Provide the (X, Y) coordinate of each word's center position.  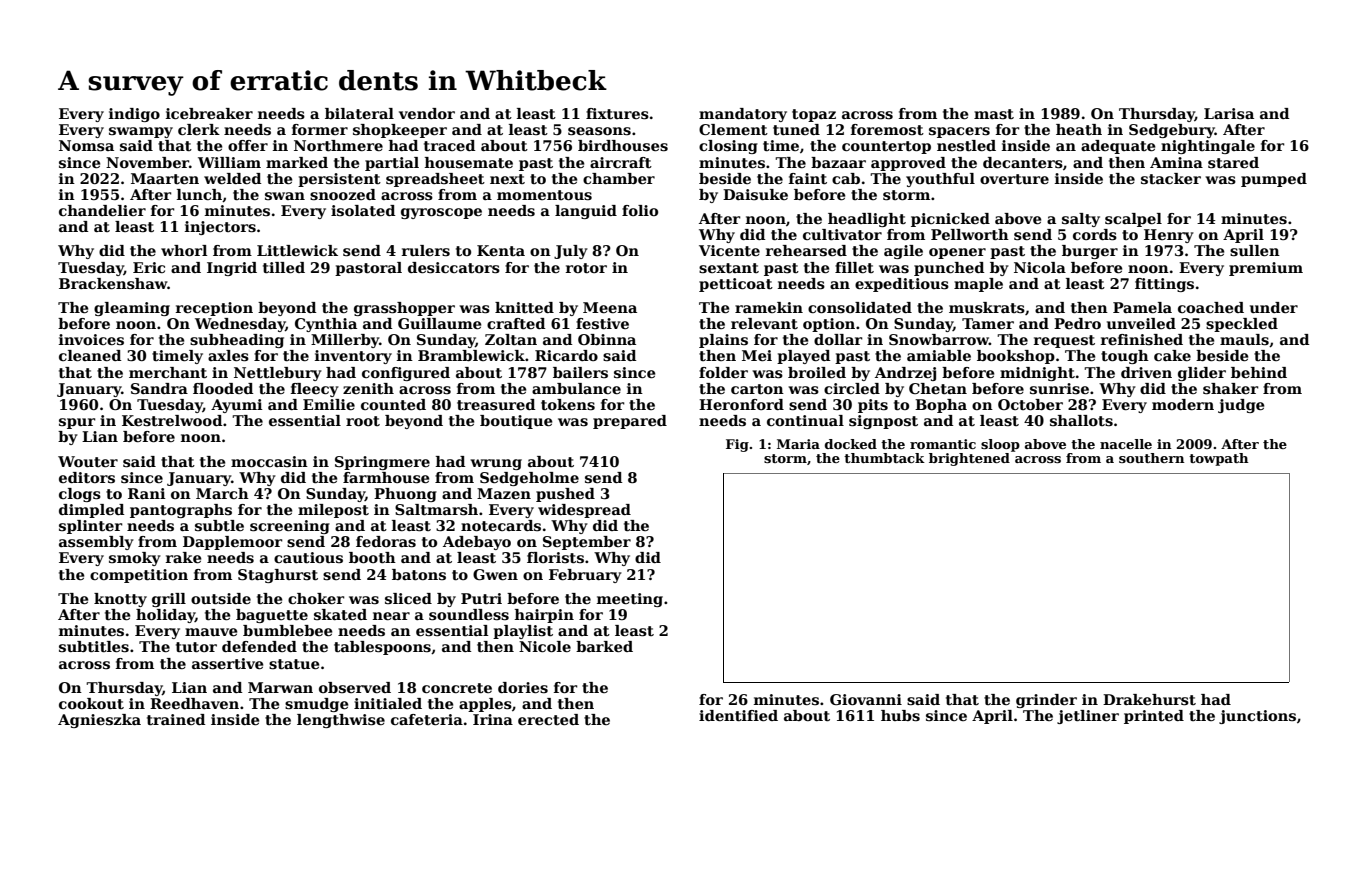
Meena (610, 307)
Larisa (1229, 114)
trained (176, 719)
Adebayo (477, 543)
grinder (1046, 701)
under (1274, 307)
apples (485, 705)
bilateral (359, 113)
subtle (219, 525)
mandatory (743, 115)
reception (214, 309)
